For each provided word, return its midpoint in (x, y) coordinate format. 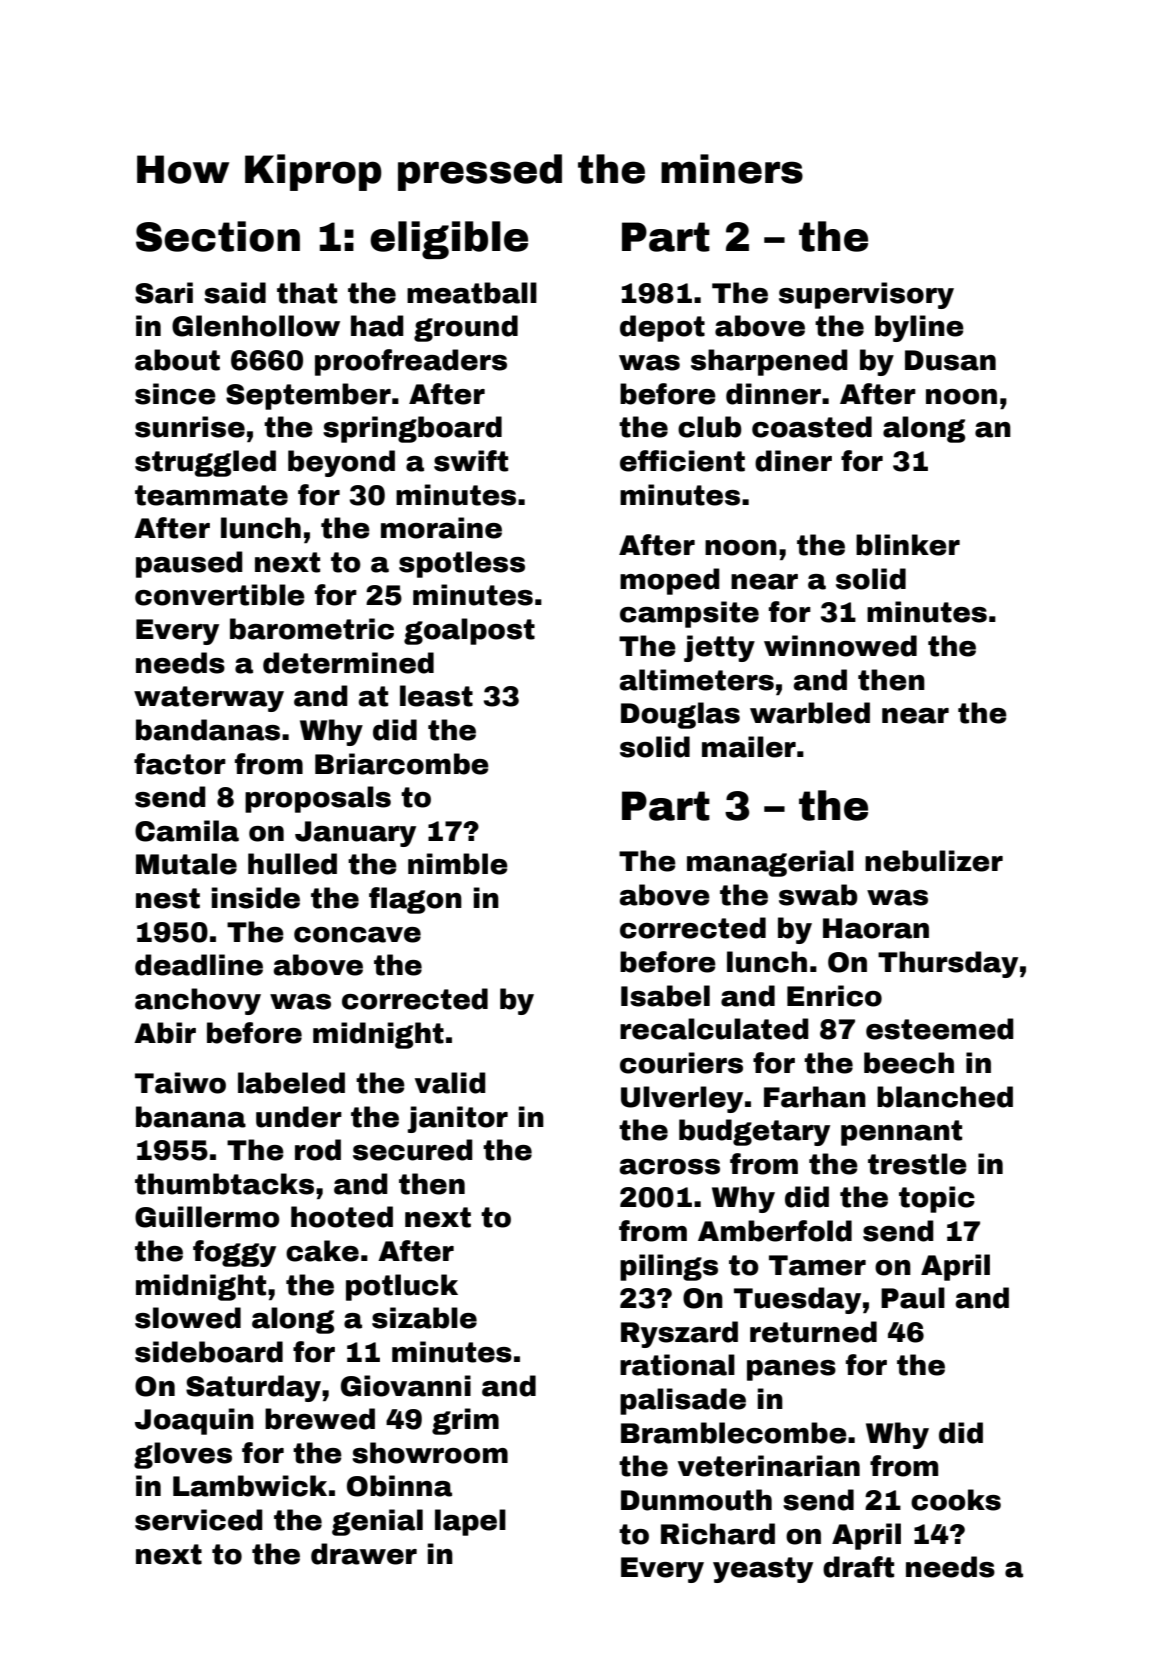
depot (662, 328)
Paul (913, 1298)
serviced (199, 1520)
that (307, 293)
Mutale (186, 864)
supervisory (866, 295)
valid (450, 1083)
